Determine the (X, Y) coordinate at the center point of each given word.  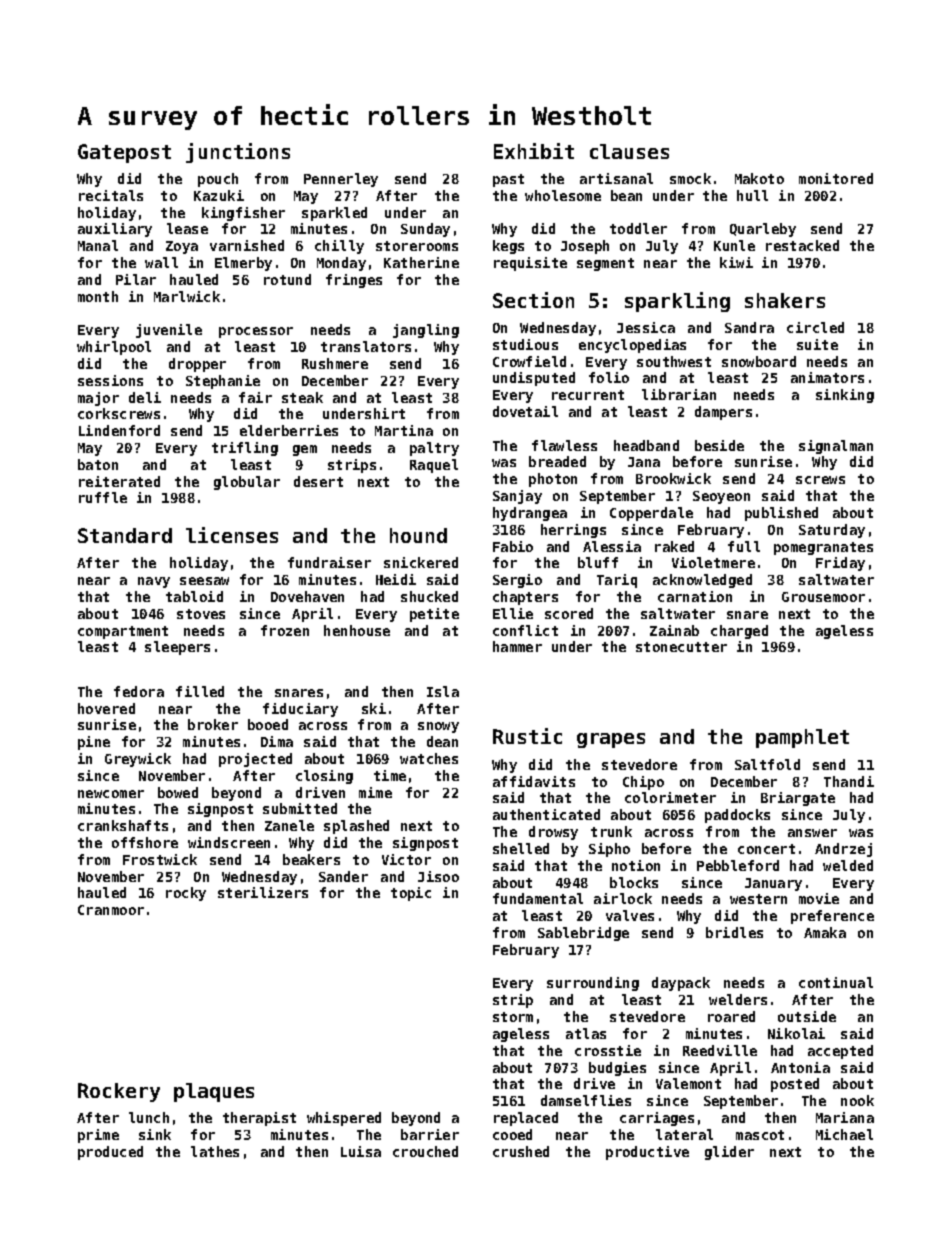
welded (848, 865)
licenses (232, 535)
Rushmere (335, 363)
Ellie (513, 613)
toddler (638, 228)
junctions (238, 153)
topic (411, 894)
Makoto (759, 178)
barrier (430, 1134)
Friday (840, 564)
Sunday (425, 230)
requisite (530, 264)
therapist (259, 1119)
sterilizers (263, 892)
